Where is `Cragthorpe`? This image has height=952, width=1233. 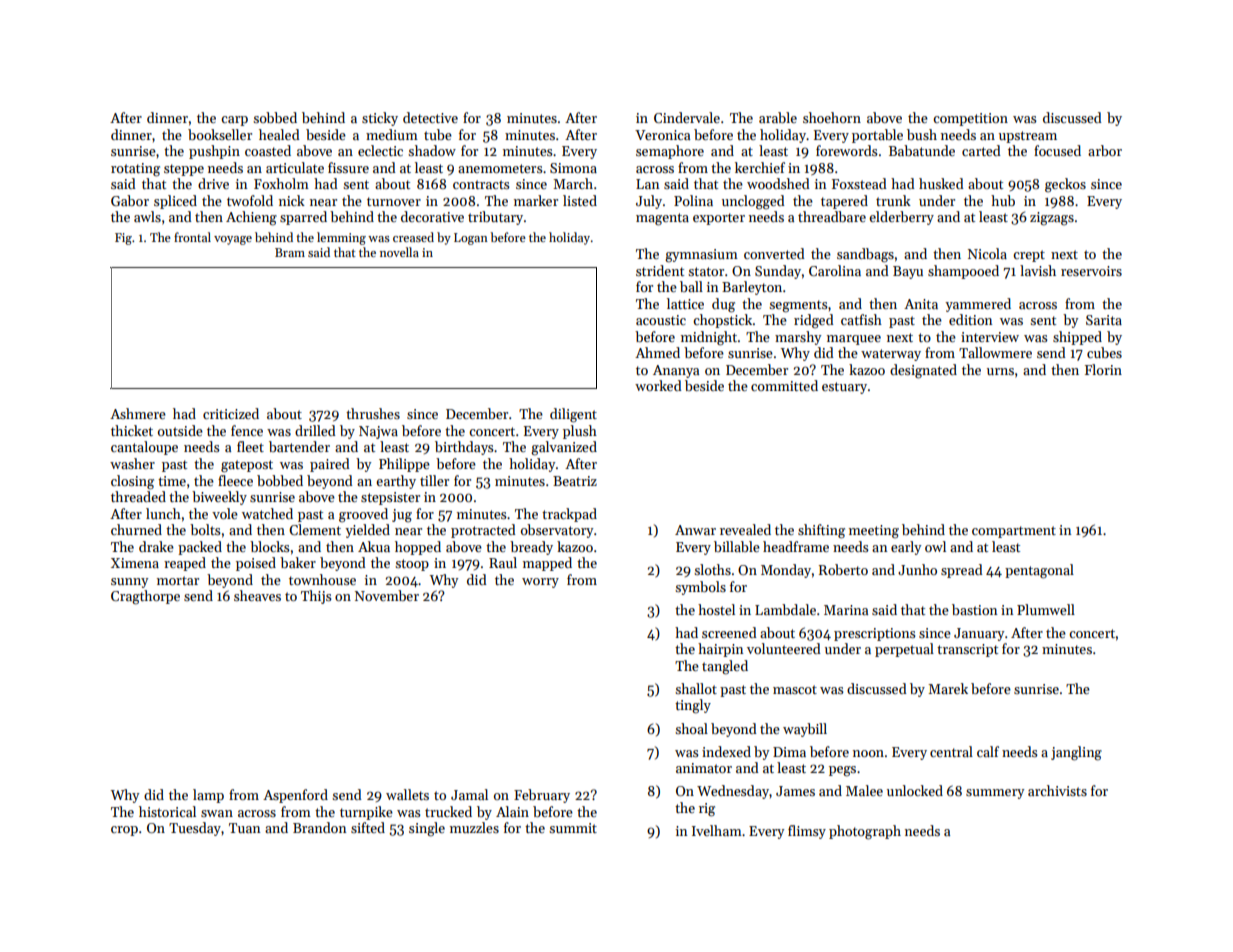 Cragthorpe is located at coordinates (145, 597).
